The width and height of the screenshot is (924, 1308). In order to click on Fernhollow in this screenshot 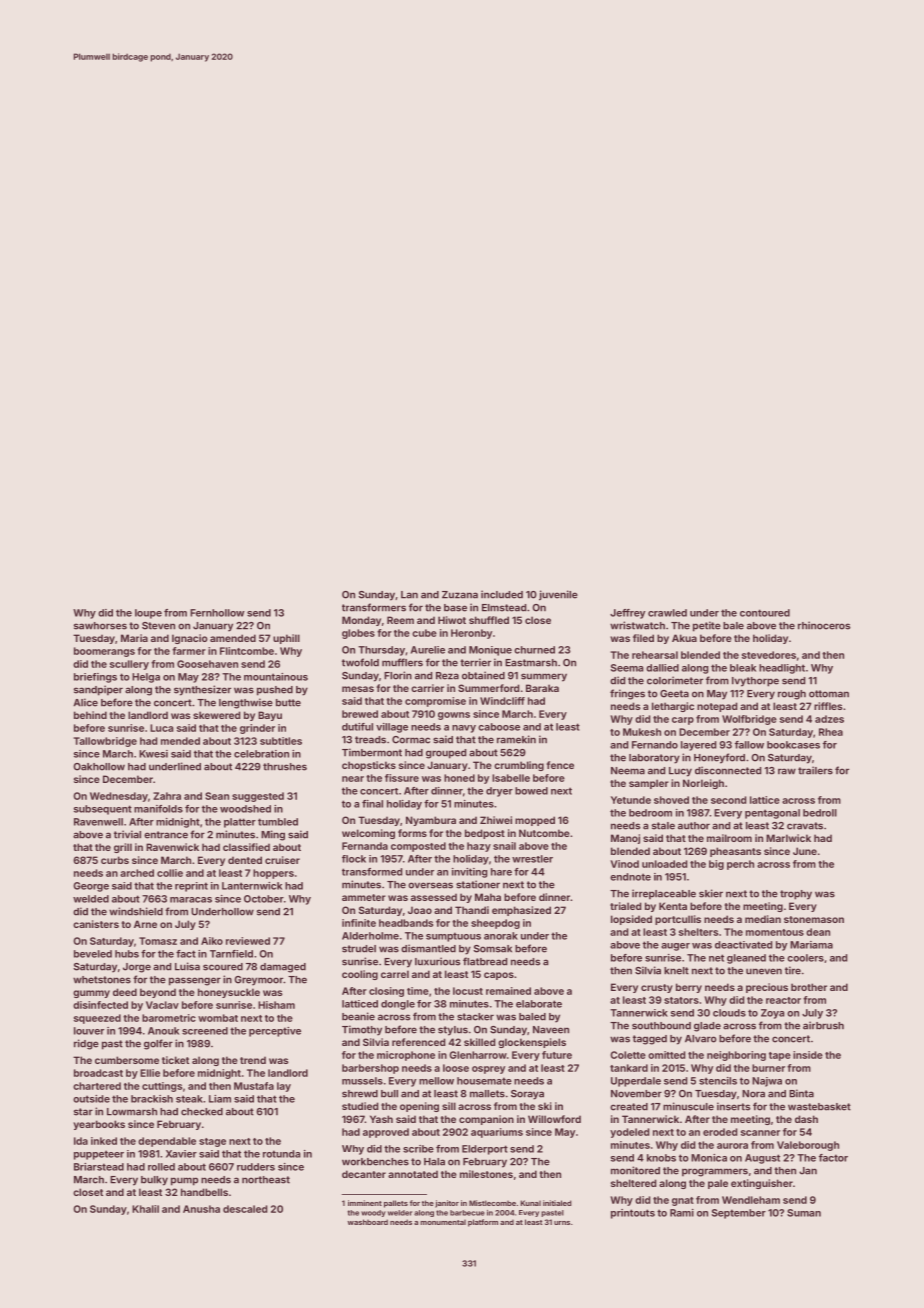, I will do `click(217, 613)`.
